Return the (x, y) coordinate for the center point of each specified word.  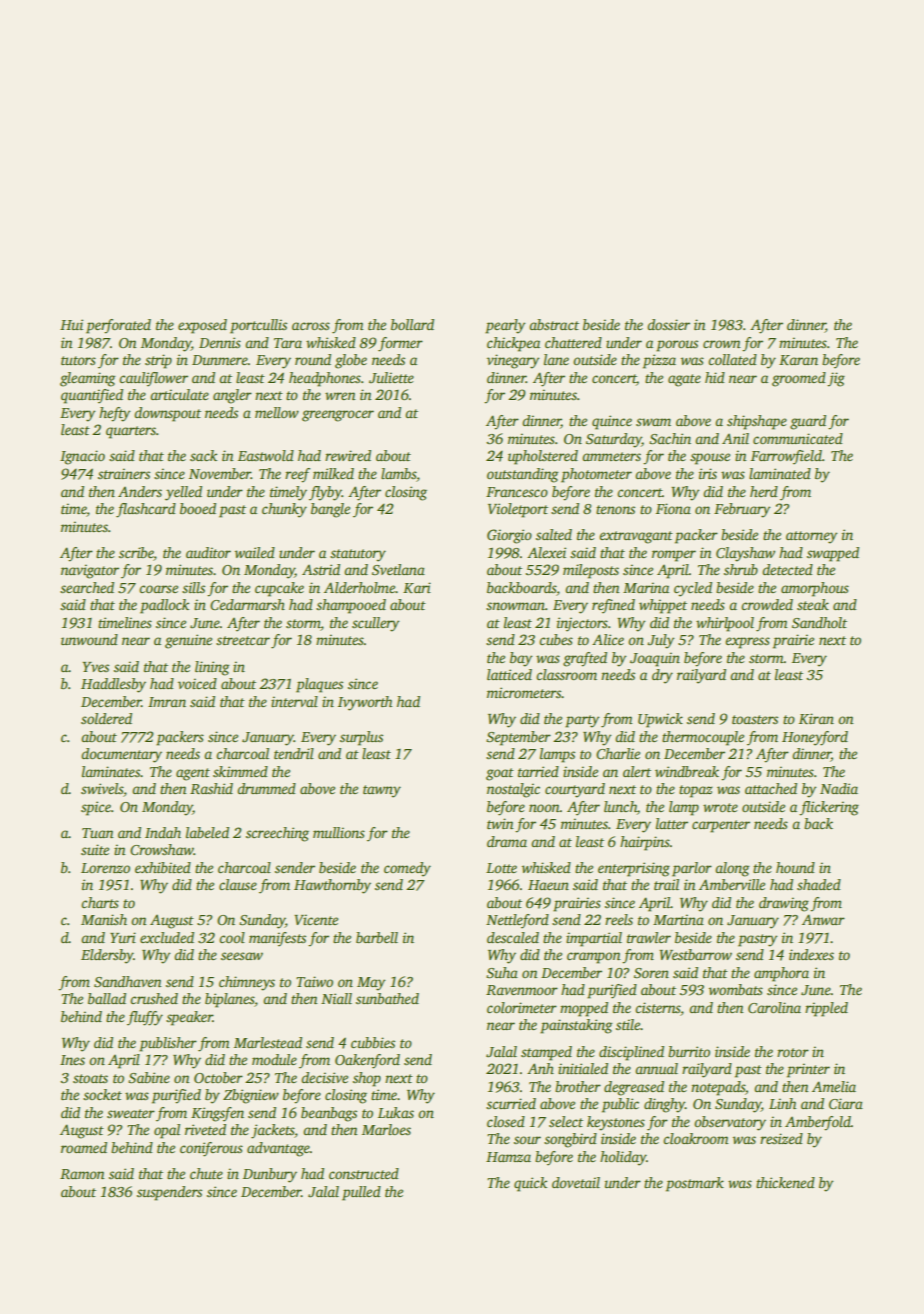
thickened (785, 1182)
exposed (202, 326)
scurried (511, 1103)
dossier (668, 324)
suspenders (169, 1193)
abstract (554, 324)
